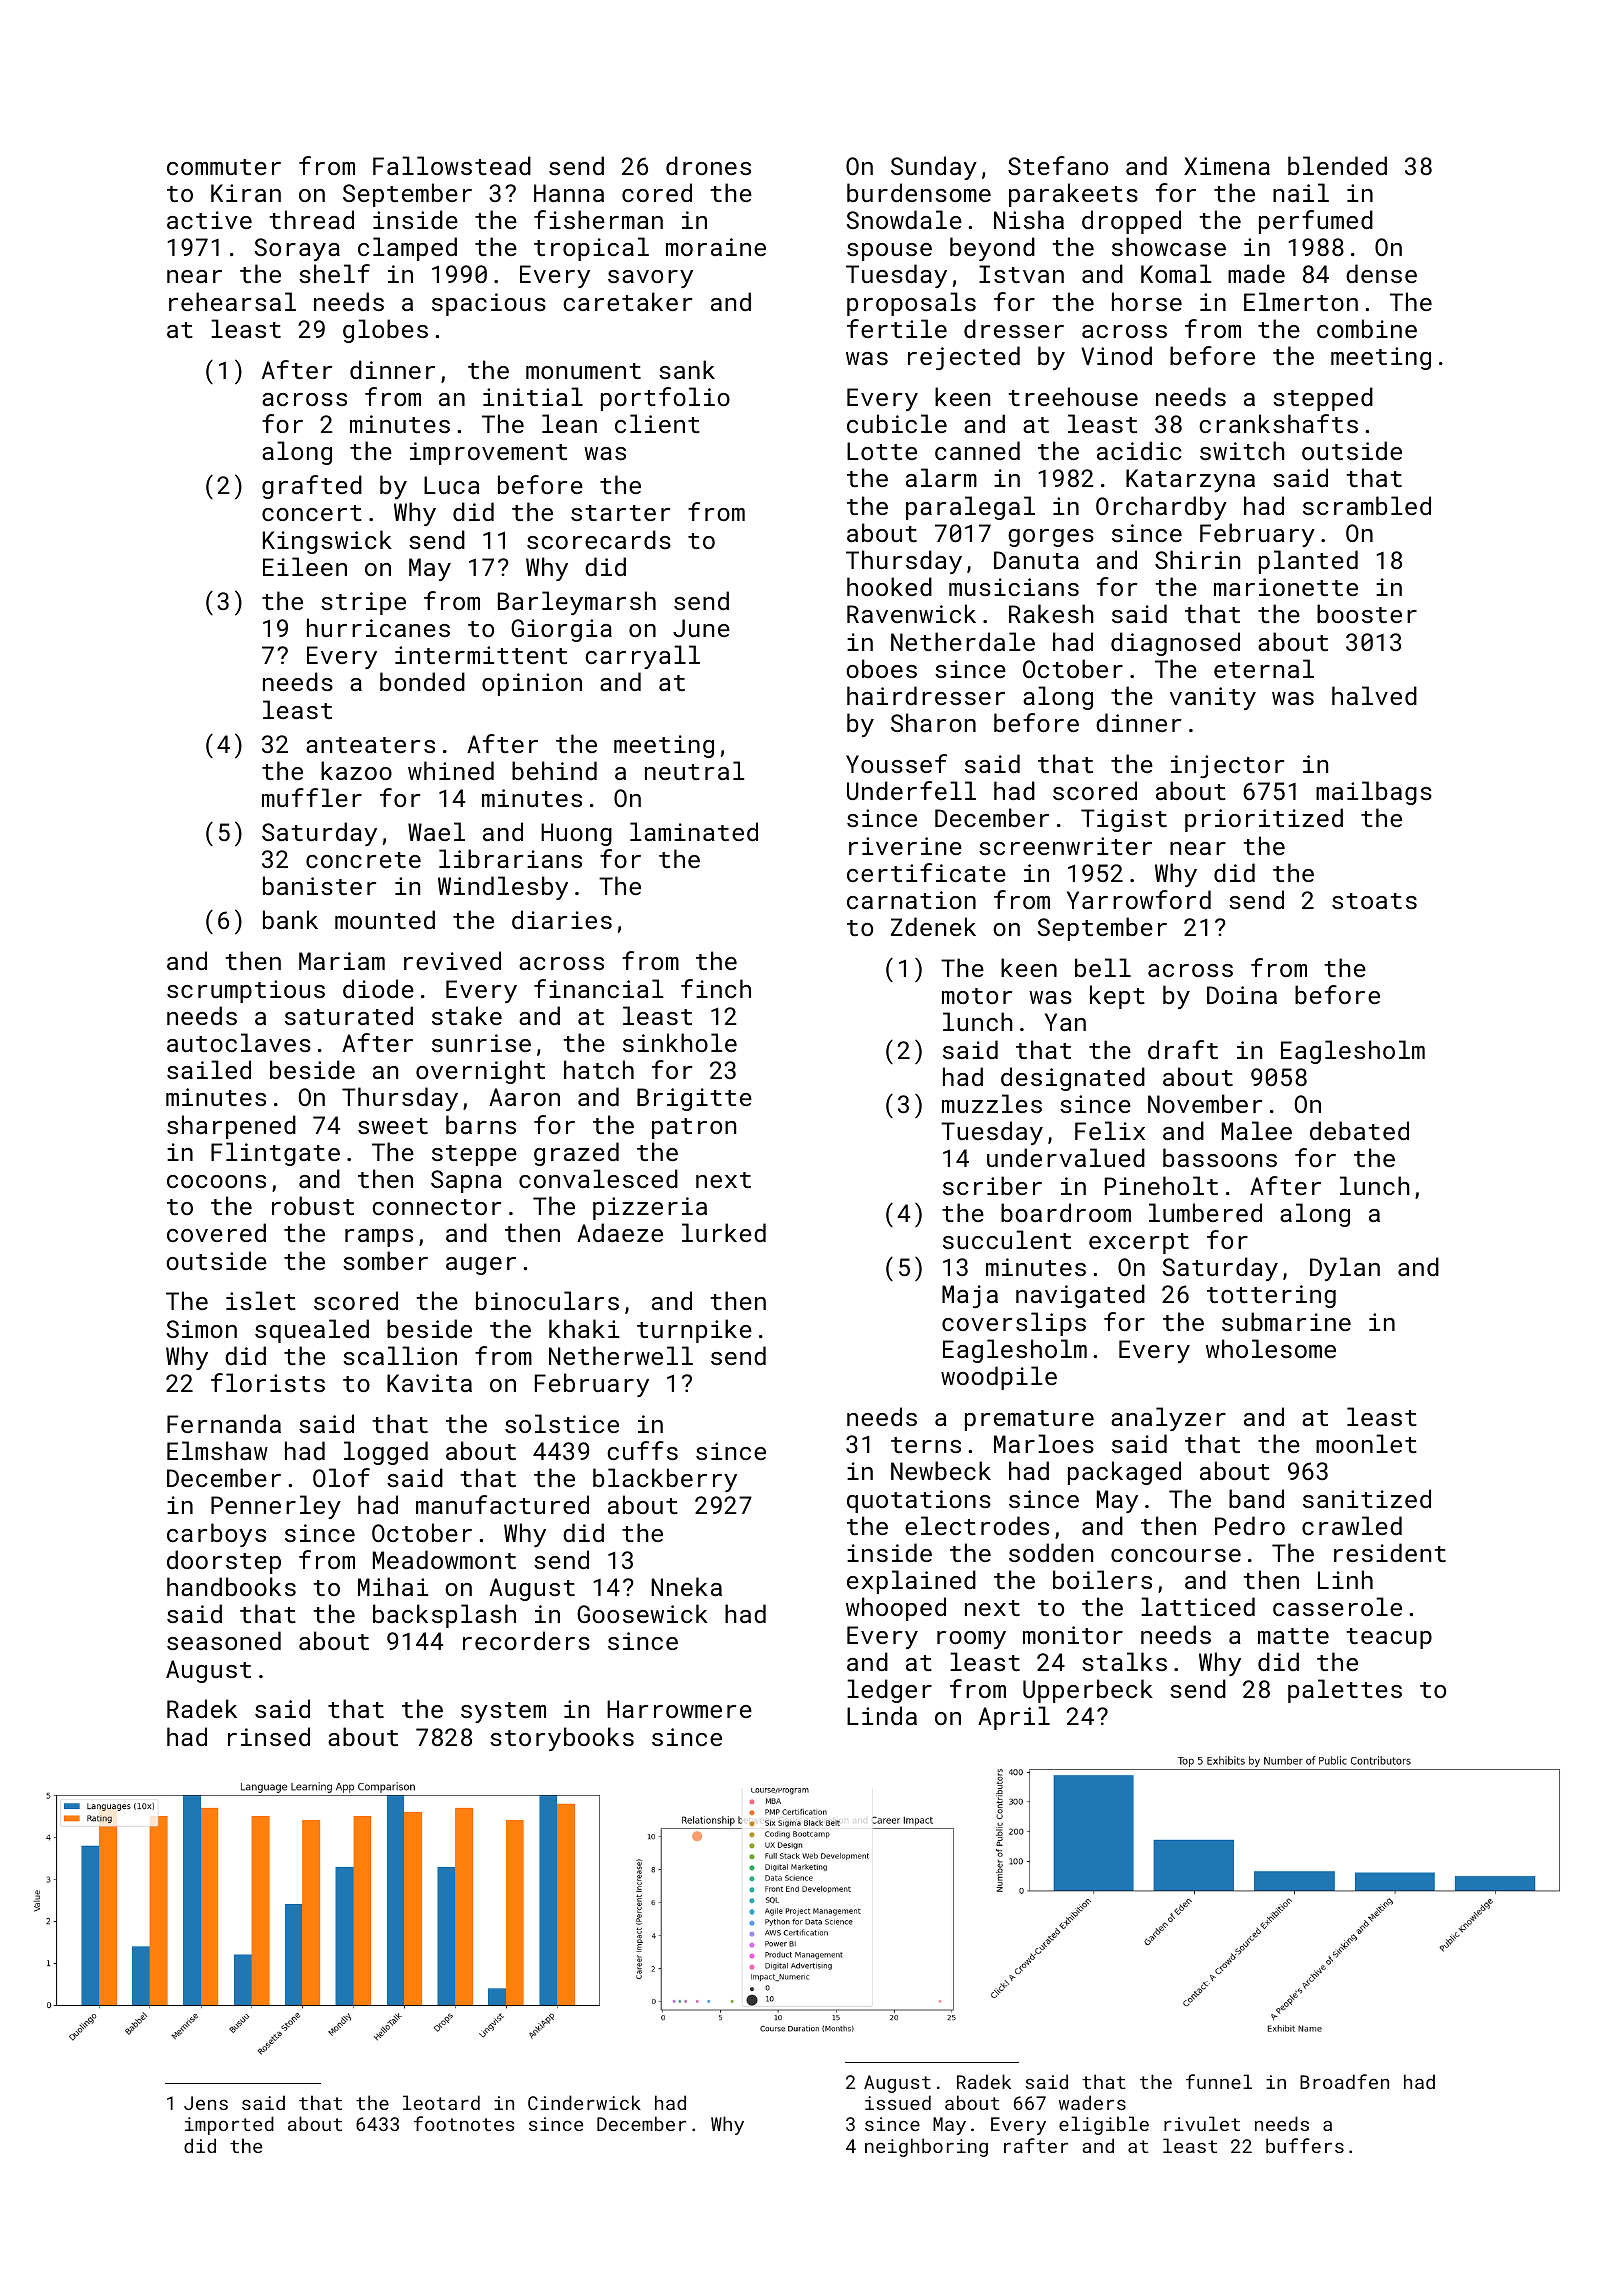 The width and height of the image is (1620, 2292). Describe the element at coordinates (708, 165) in the image. I see `drones` at that location.
